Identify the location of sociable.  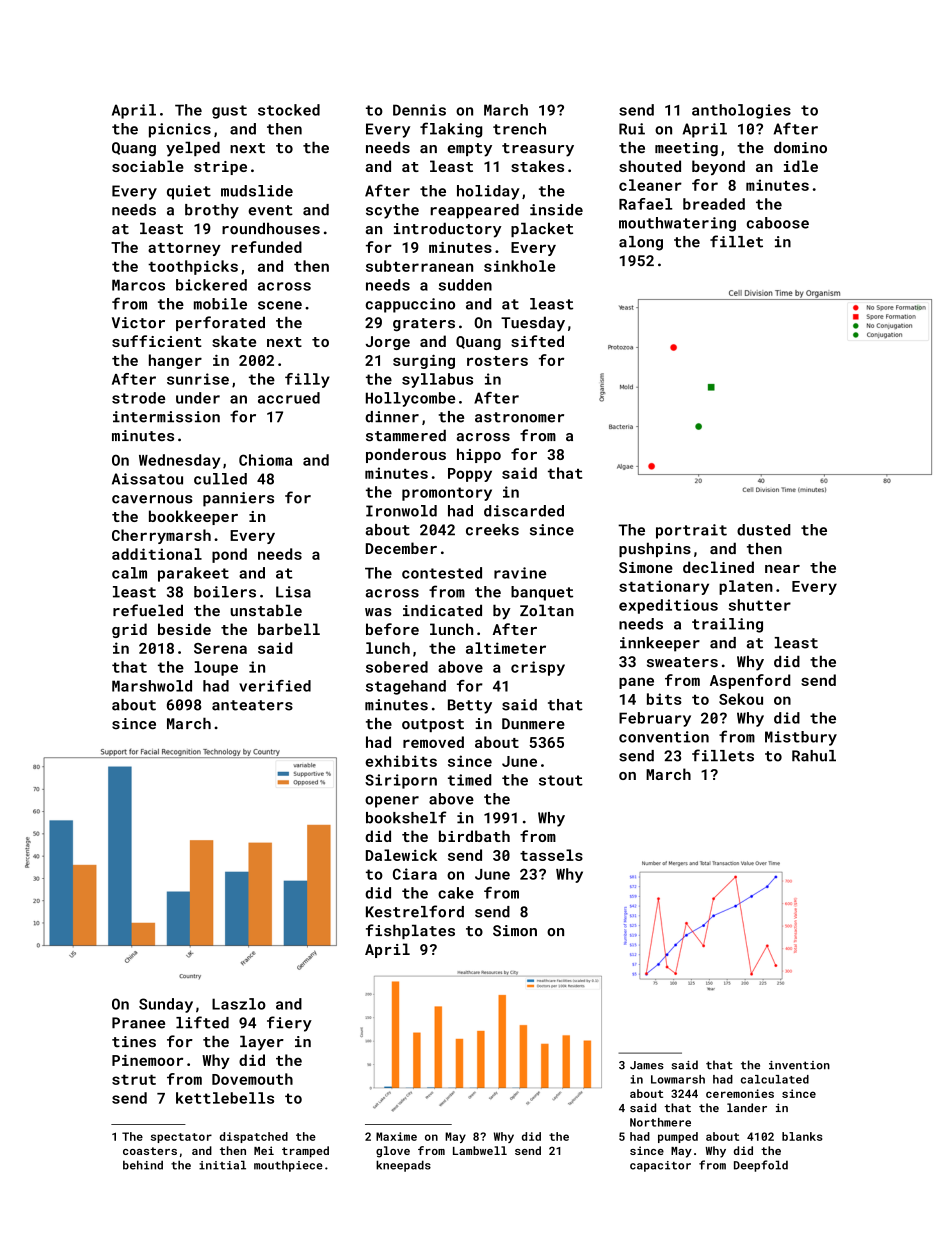
(148, 166).
